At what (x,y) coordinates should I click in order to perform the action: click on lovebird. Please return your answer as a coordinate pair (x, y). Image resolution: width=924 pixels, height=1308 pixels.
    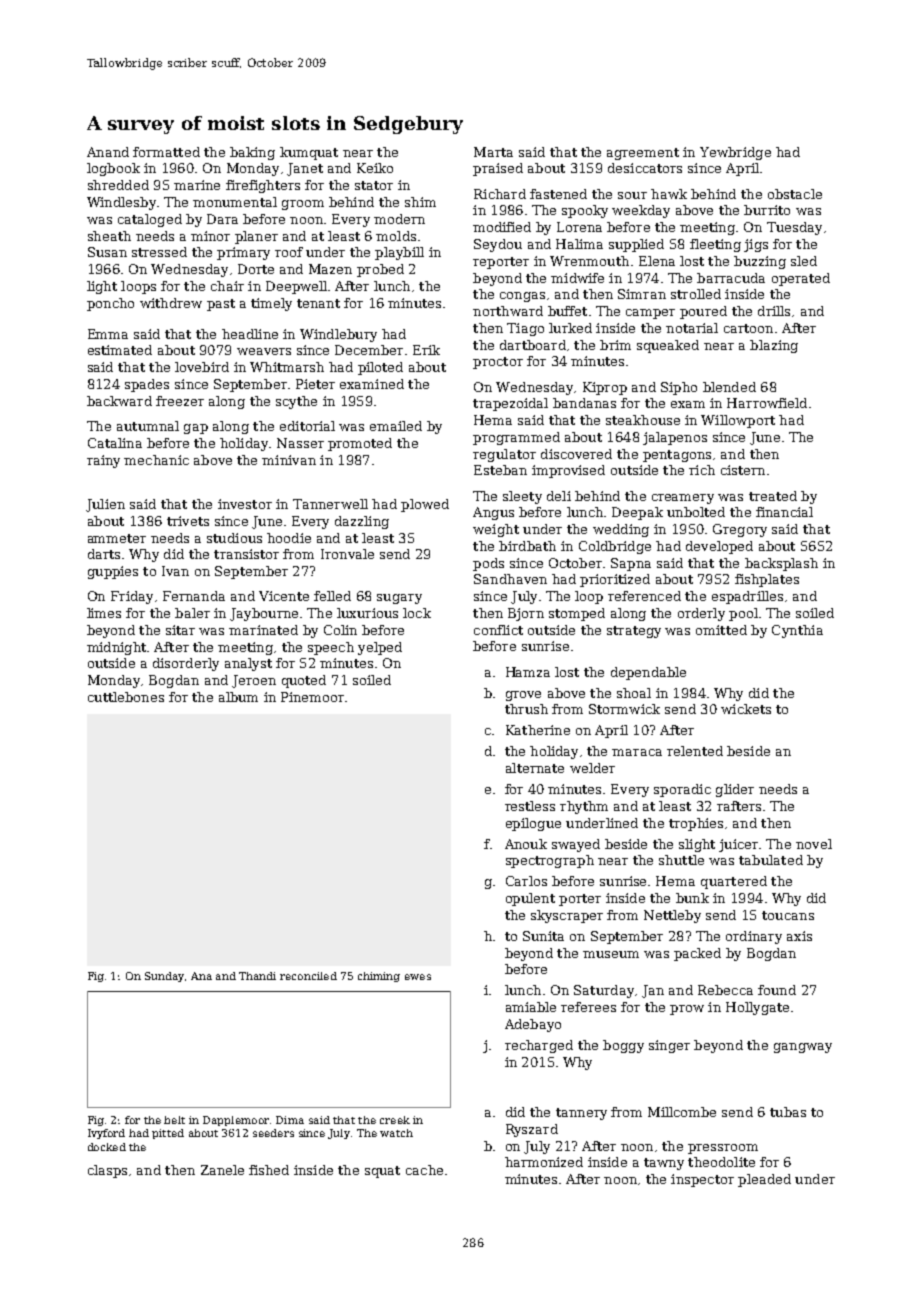
    Looking at the image, I should click on (202, 367).
